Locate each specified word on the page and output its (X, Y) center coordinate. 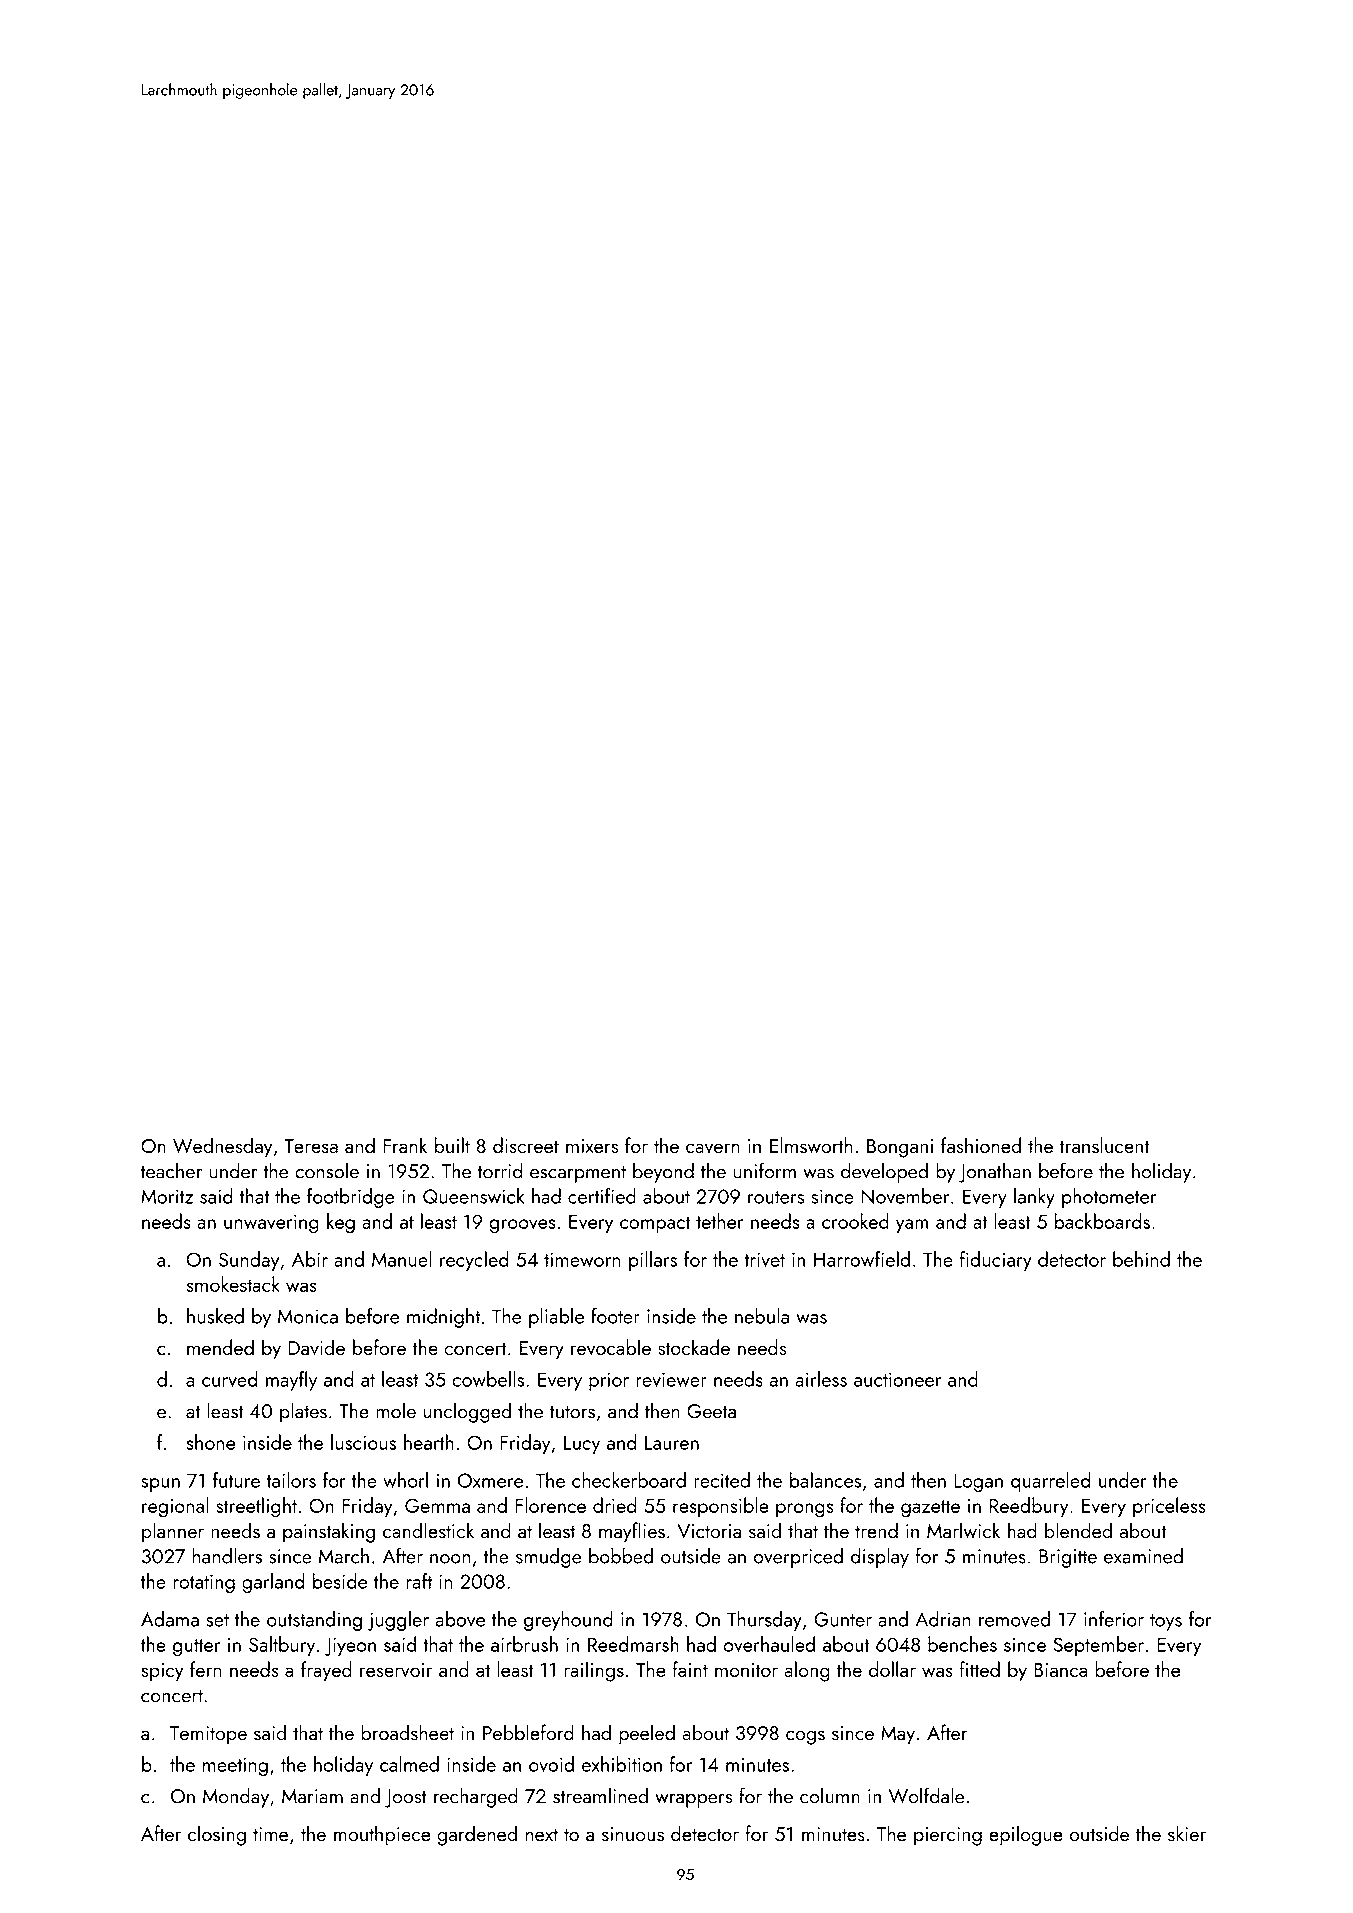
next (541, 1834)
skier (1187, 1833)
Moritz (167, 1196)
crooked (855, 1221)
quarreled (1050, 1482)
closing (217, 1835)
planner (173, 1532)
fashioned (981, 1145)
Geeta (711, 1411)
